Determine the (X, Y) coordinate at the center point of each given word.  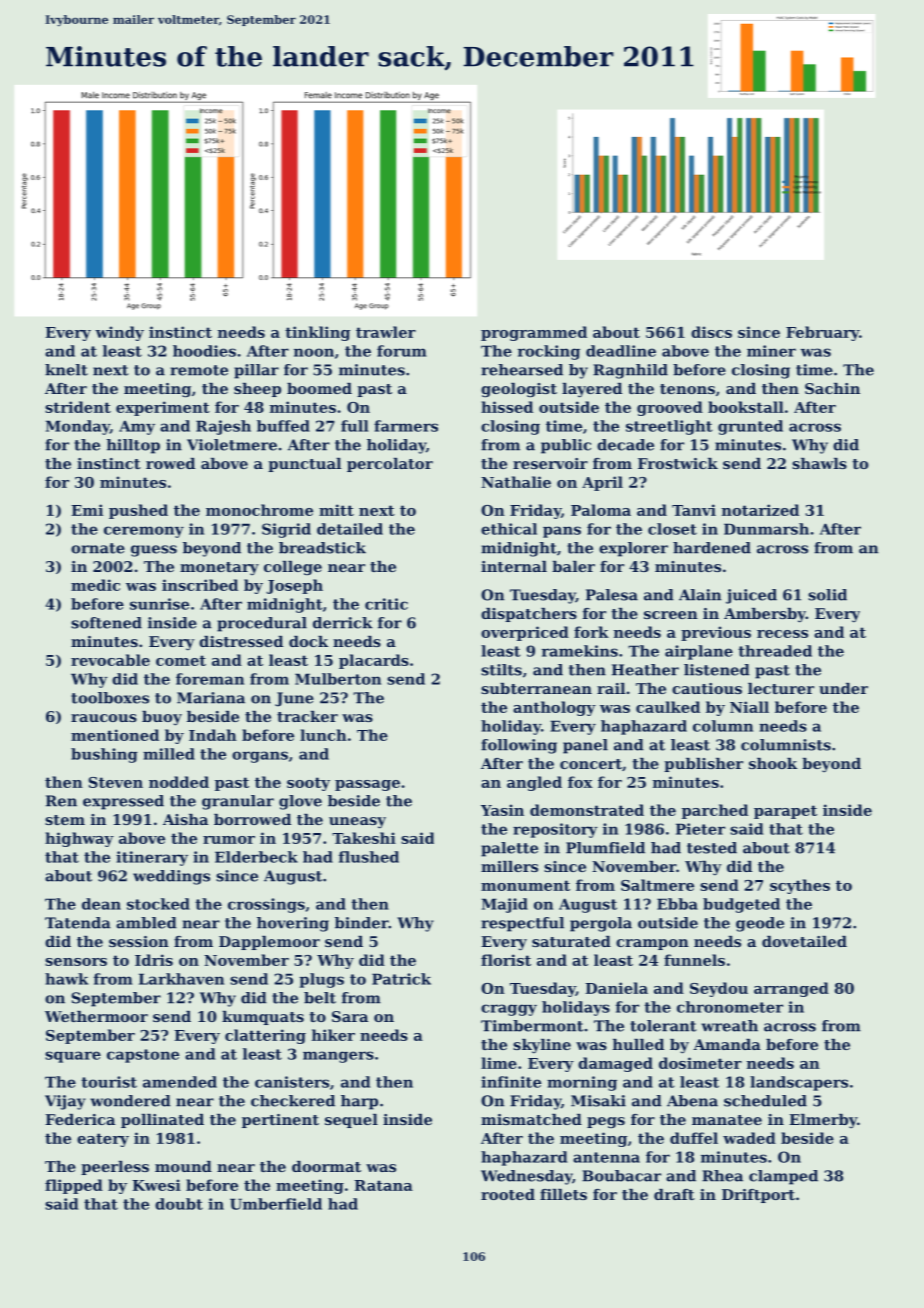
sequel (351, 1121)
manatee (727, 1120)
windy (119, 333)
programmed (534, 333)
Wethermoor (96, 1016)
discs (711, 332)
